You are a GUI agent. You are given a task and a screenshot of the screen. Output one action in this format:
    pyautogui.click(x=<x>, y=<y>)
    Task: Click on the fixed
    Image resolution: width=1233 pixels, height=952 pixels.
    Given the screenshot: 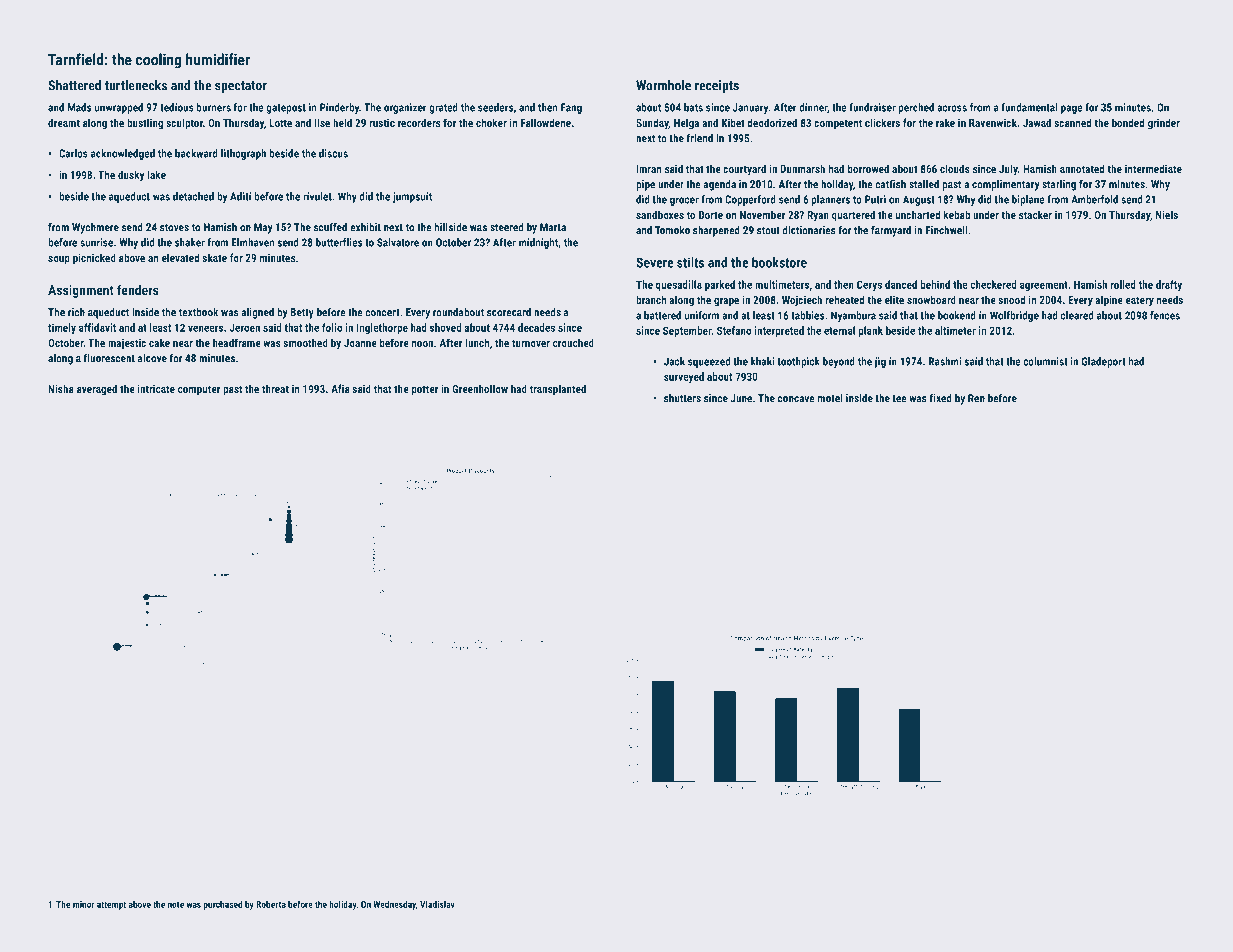 What is the action you would take?
    pyautogui.click(x=941, y=398)
